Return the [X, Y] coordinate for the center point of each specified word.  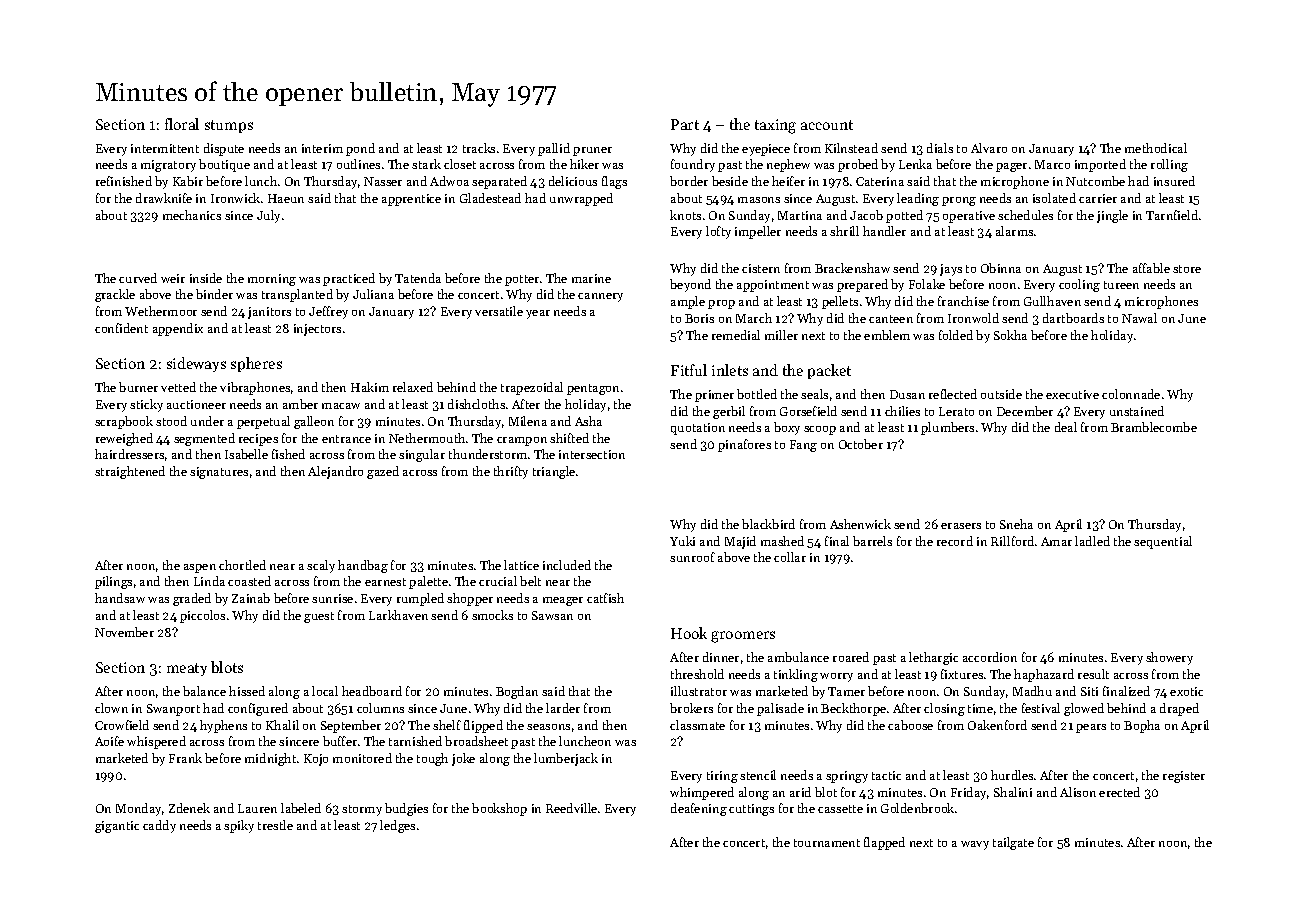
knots [685, 215]
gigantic [117, 827]
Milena [528, 421]
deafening [699, 809]
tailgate [1013, 843]
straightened [130, 472]
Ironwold [973, 318]
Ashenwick [860, 524]
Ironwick [235, 198]
